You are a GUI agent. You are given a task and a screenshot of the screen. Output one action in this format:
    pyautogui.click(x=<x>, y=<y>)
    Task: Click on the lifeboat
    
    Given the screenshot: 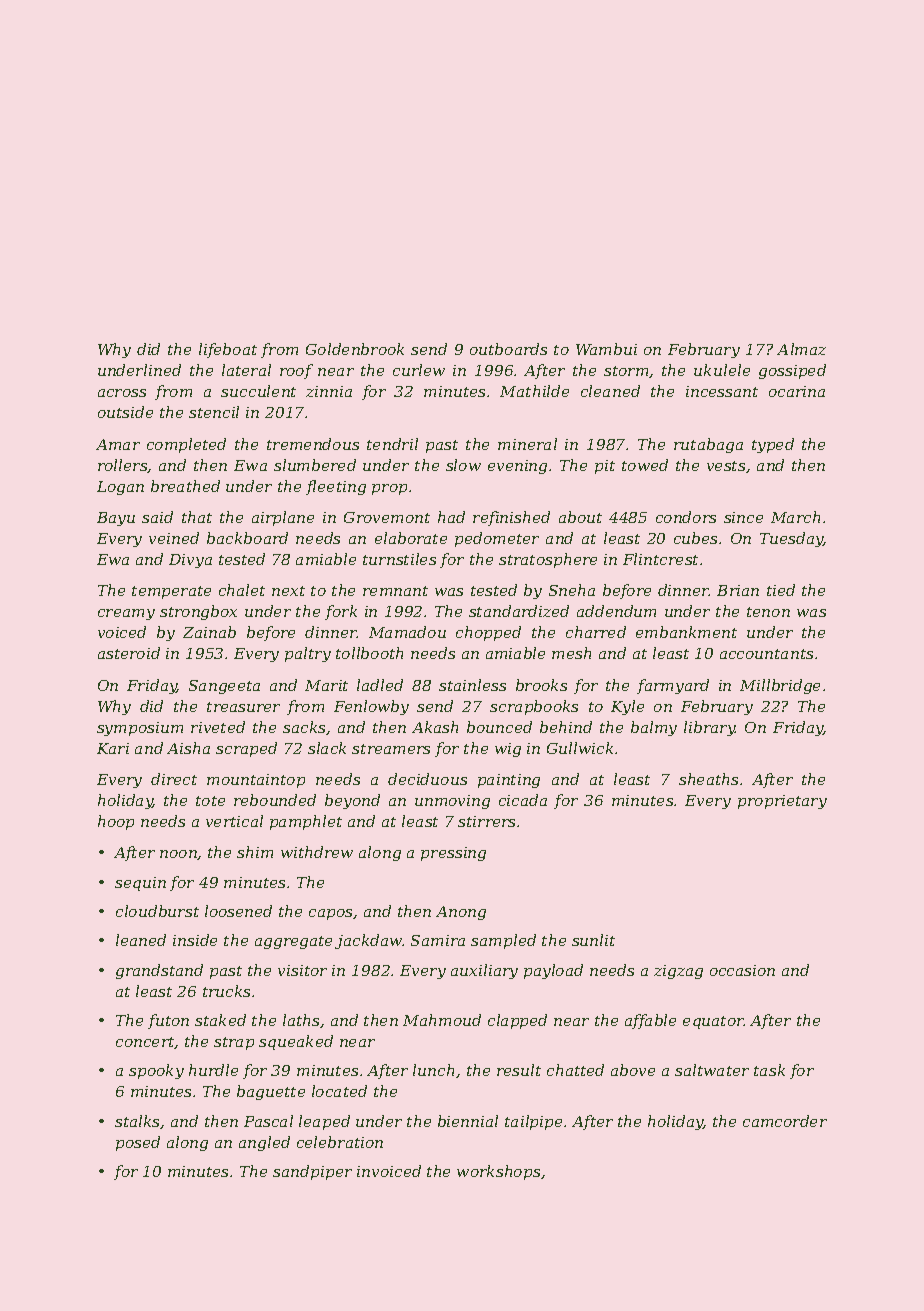 What is the action you would take?
    pyautogui.click(x=228, y=350)
